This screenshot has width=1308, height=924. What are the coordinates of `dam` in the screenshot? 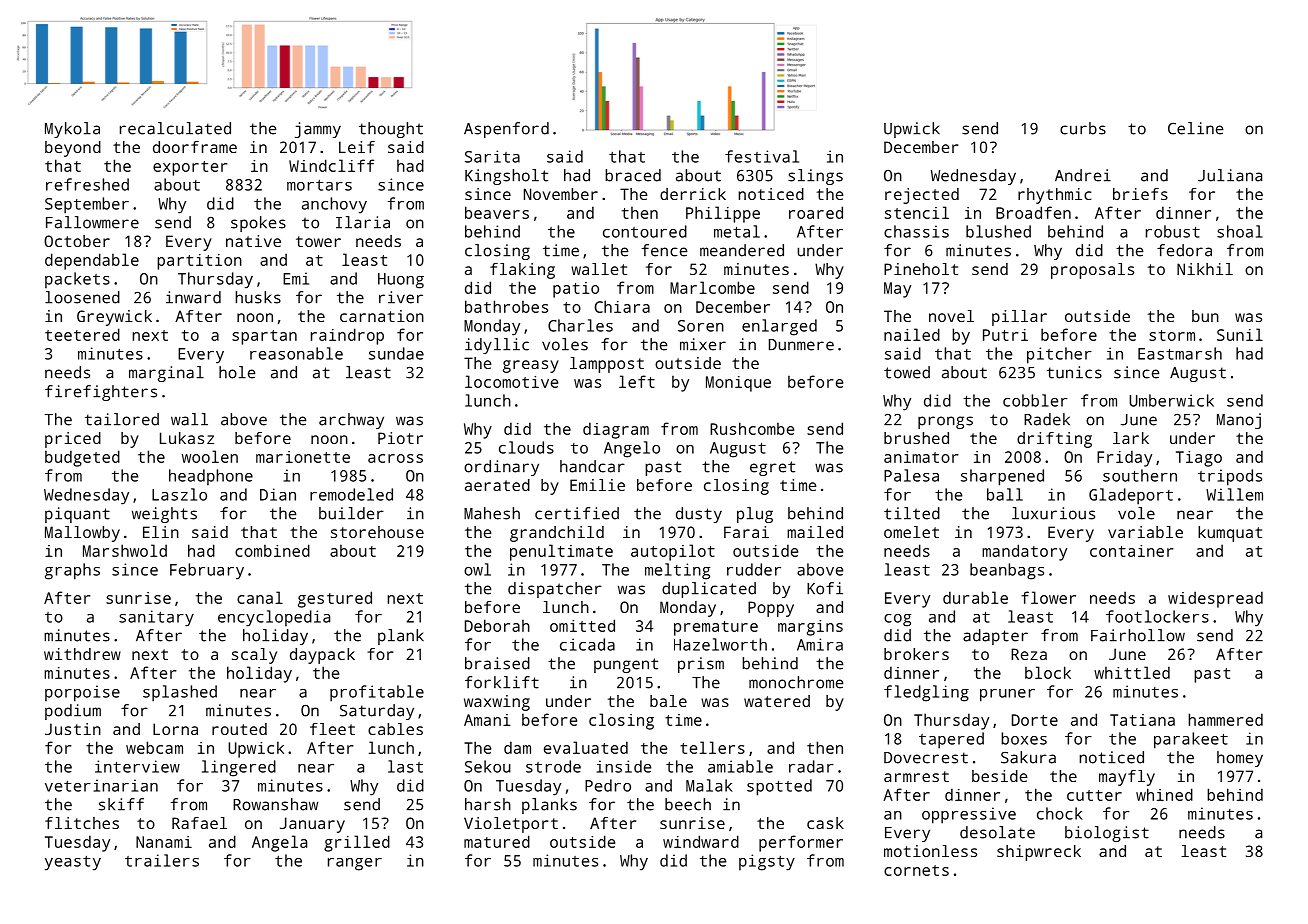 It's located at (517, 747).
